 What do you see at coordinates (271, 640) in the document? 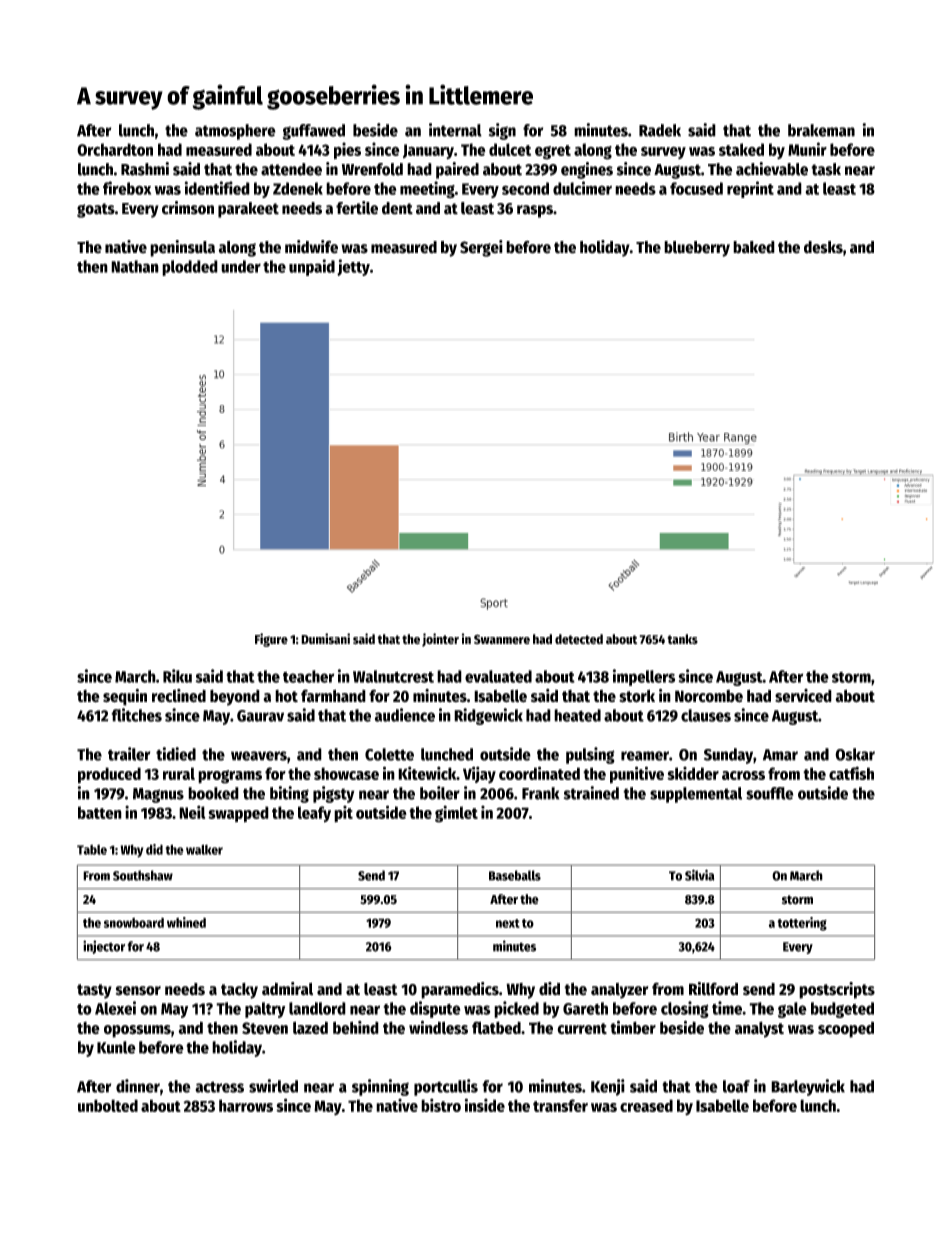
I see `Figure` at bounding box center [271, 640].
